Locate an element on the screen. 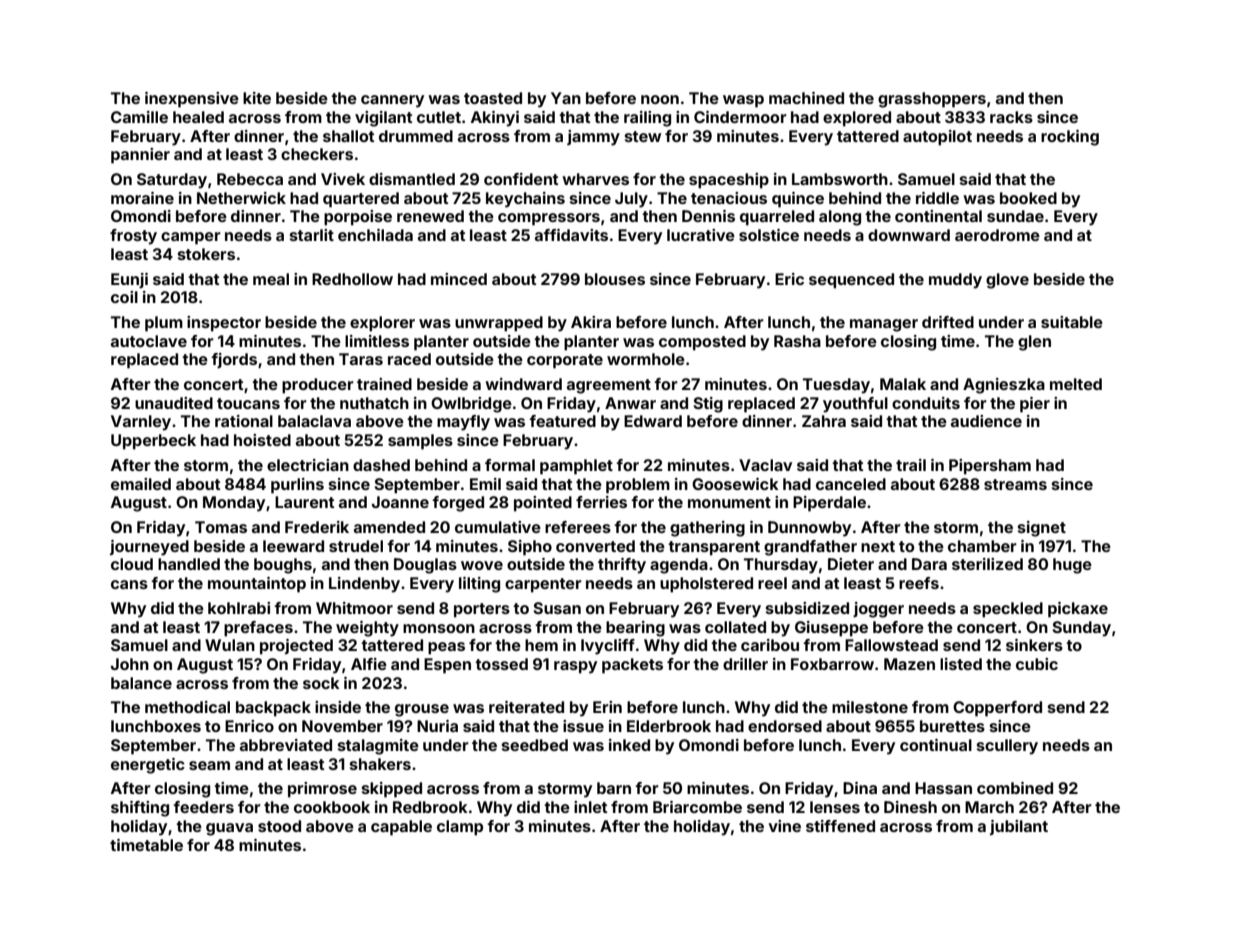 The height and width of the screenshot is (952, 1233). kite is located at coordinates (257, 98).
